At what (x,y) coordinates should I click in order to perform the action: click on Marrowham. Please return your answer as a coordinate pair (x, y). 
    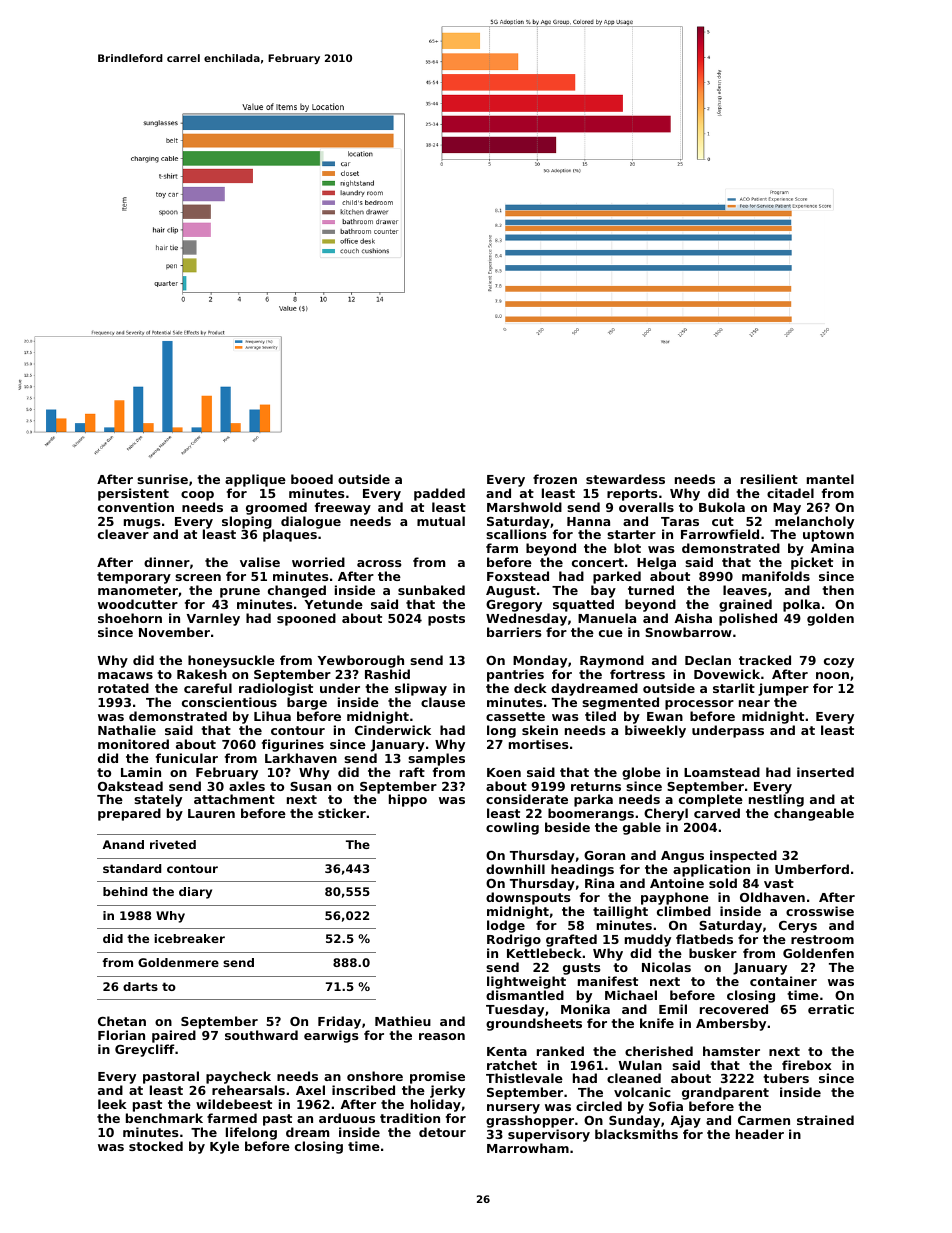
    Looking at the image, I should click on (528, 1148).
